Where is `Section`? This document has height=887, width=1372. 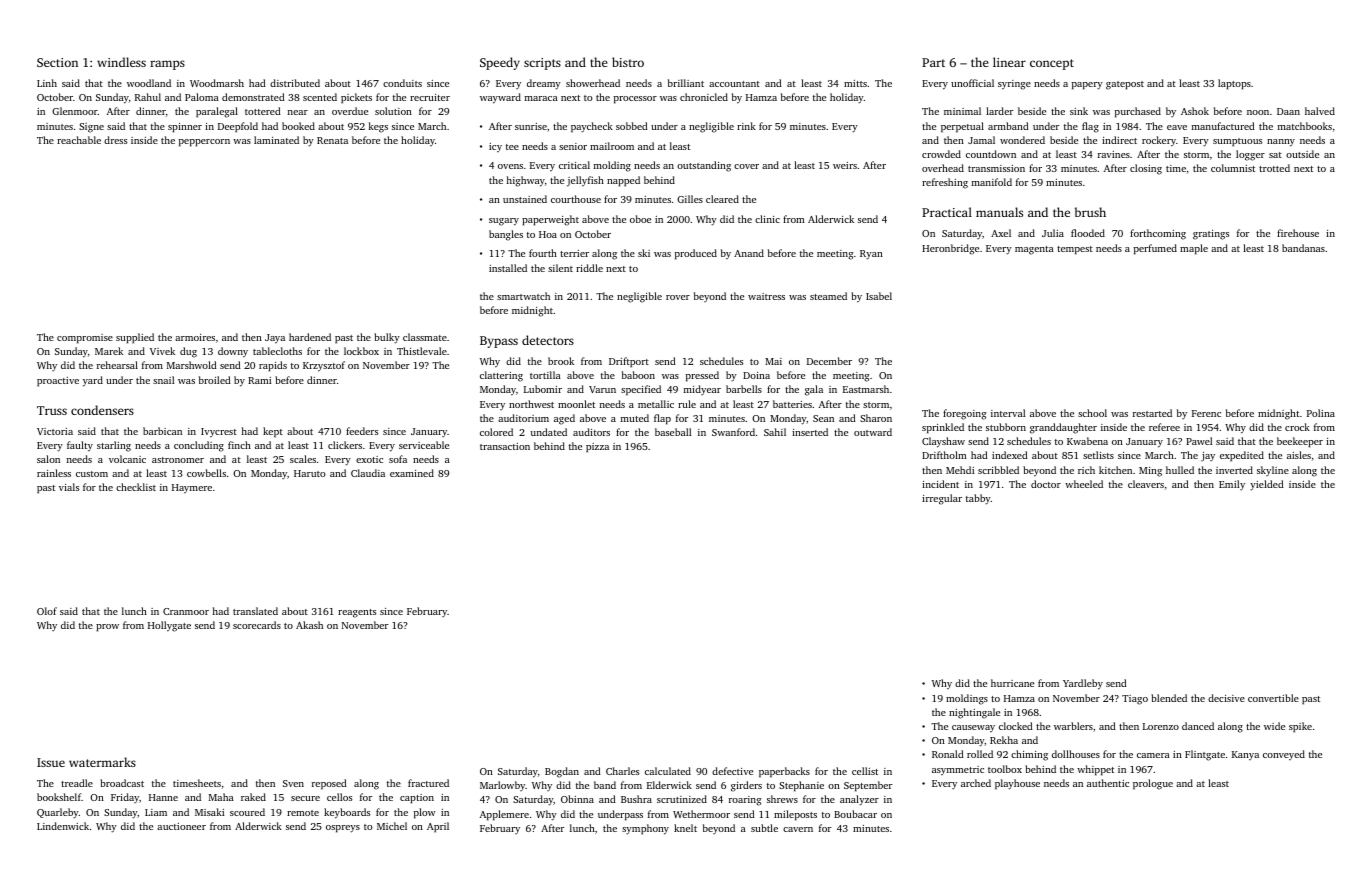
Section is located at coordinates (57, 62).
